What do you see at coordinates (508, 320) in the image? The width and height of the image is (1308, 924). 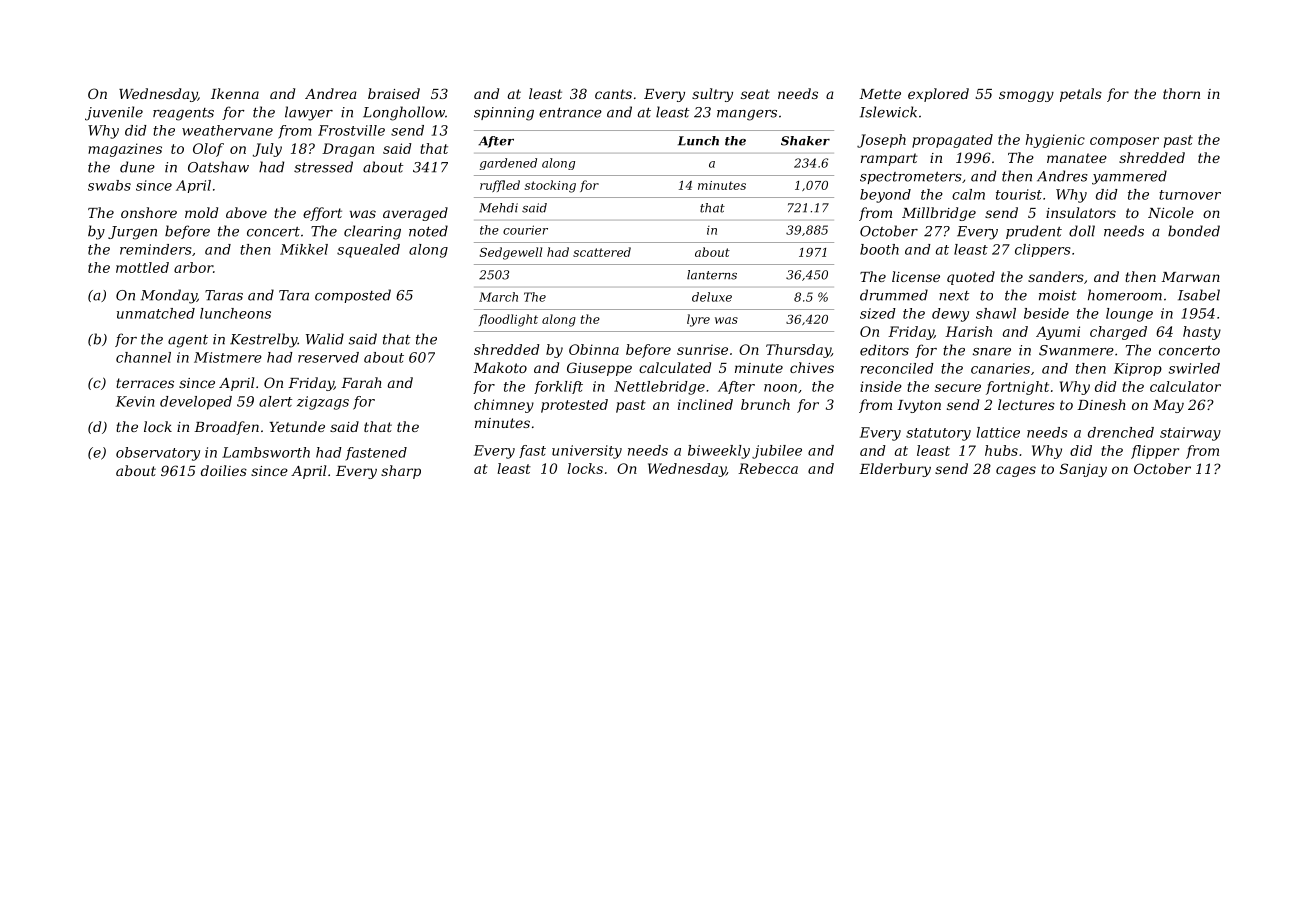 I see `floodlight` at bounding box center [508, 320].
